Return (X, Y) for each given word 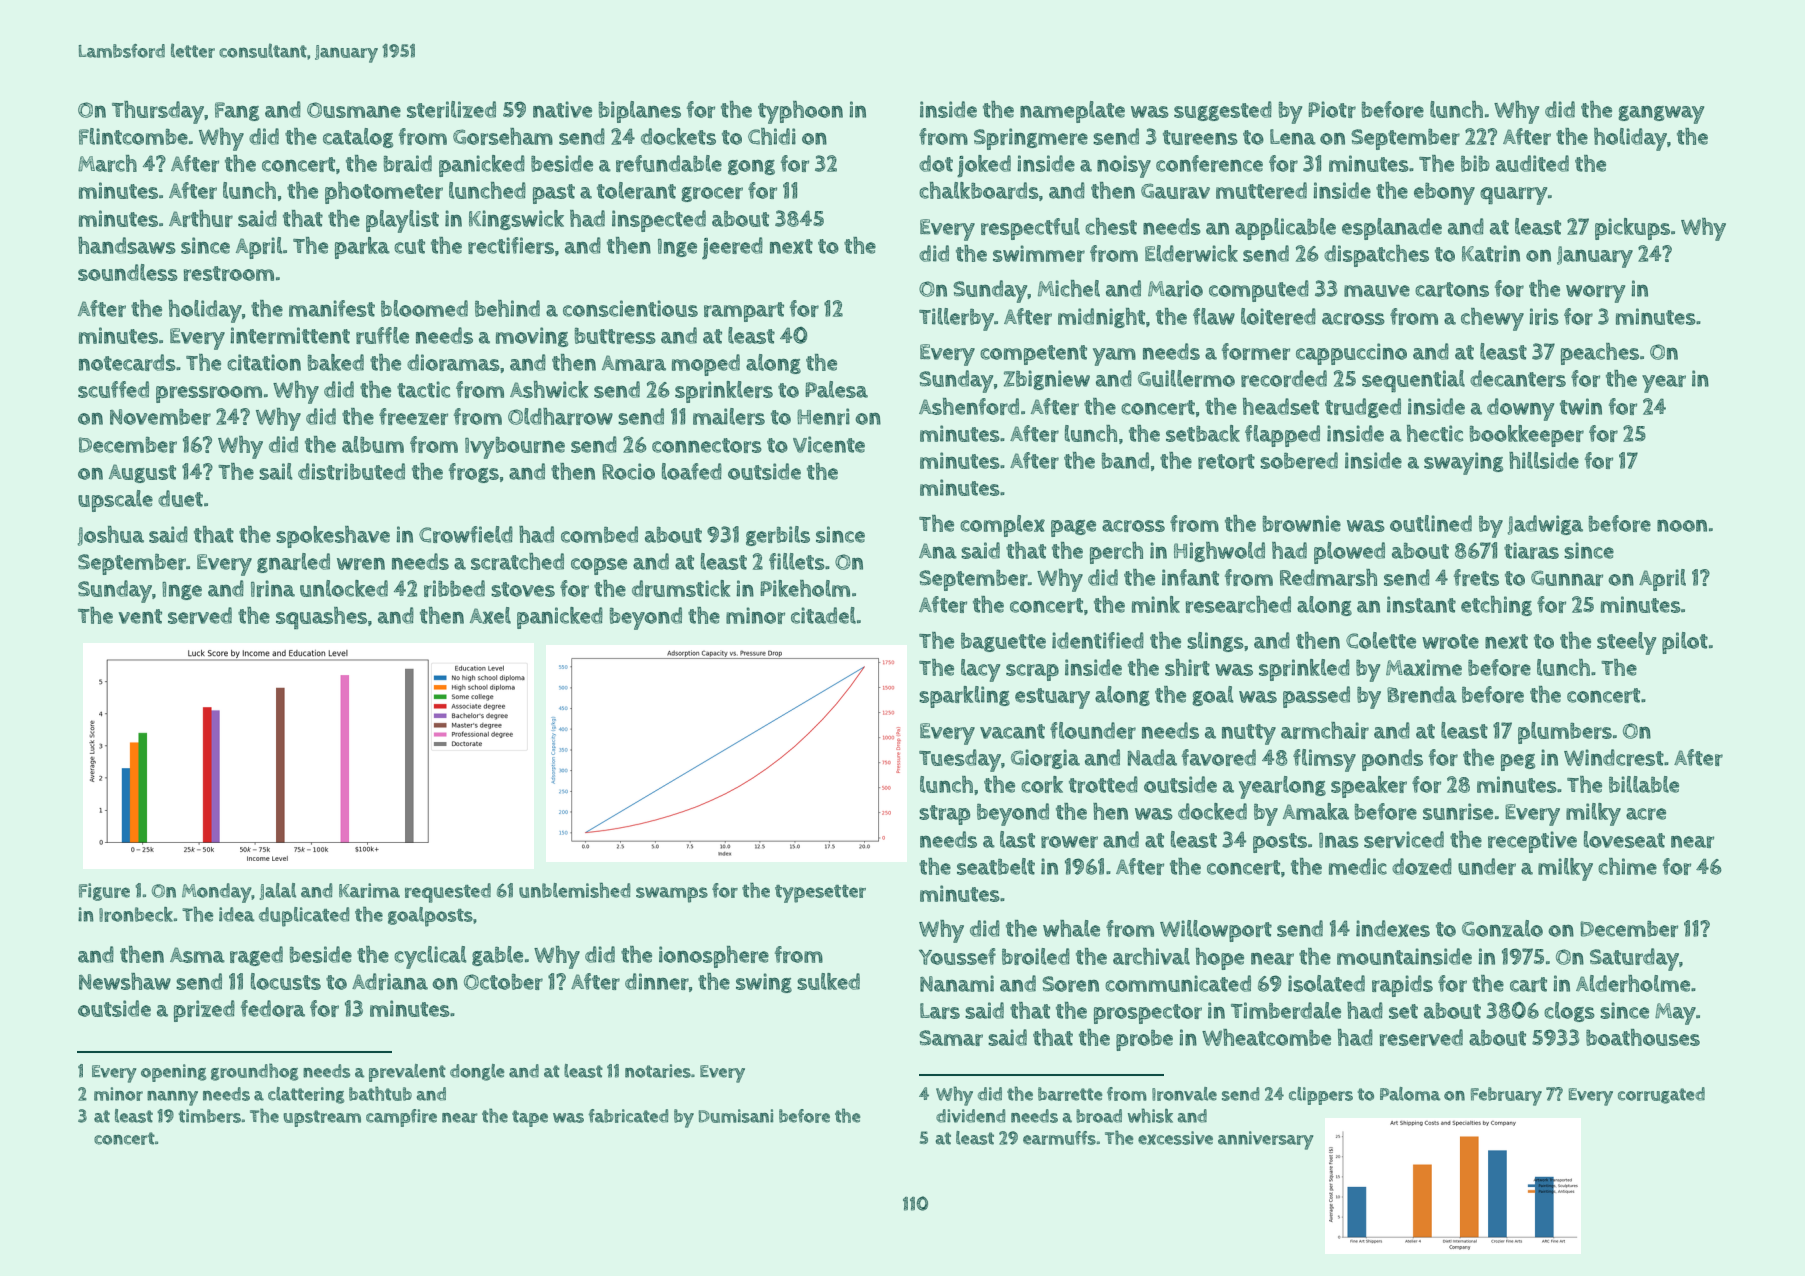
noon (1682, 526)
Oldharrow (560, 416)
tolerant (636, 190)
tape (530, 1118)
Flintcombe (133, 136)
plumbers (1565, 733)
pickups (1632, 229)
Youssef (957, 956)
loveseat (1624, 839)
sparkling (964, 697)
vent (140, 616)
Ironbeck (136, 914)
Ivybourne (515, 448)
